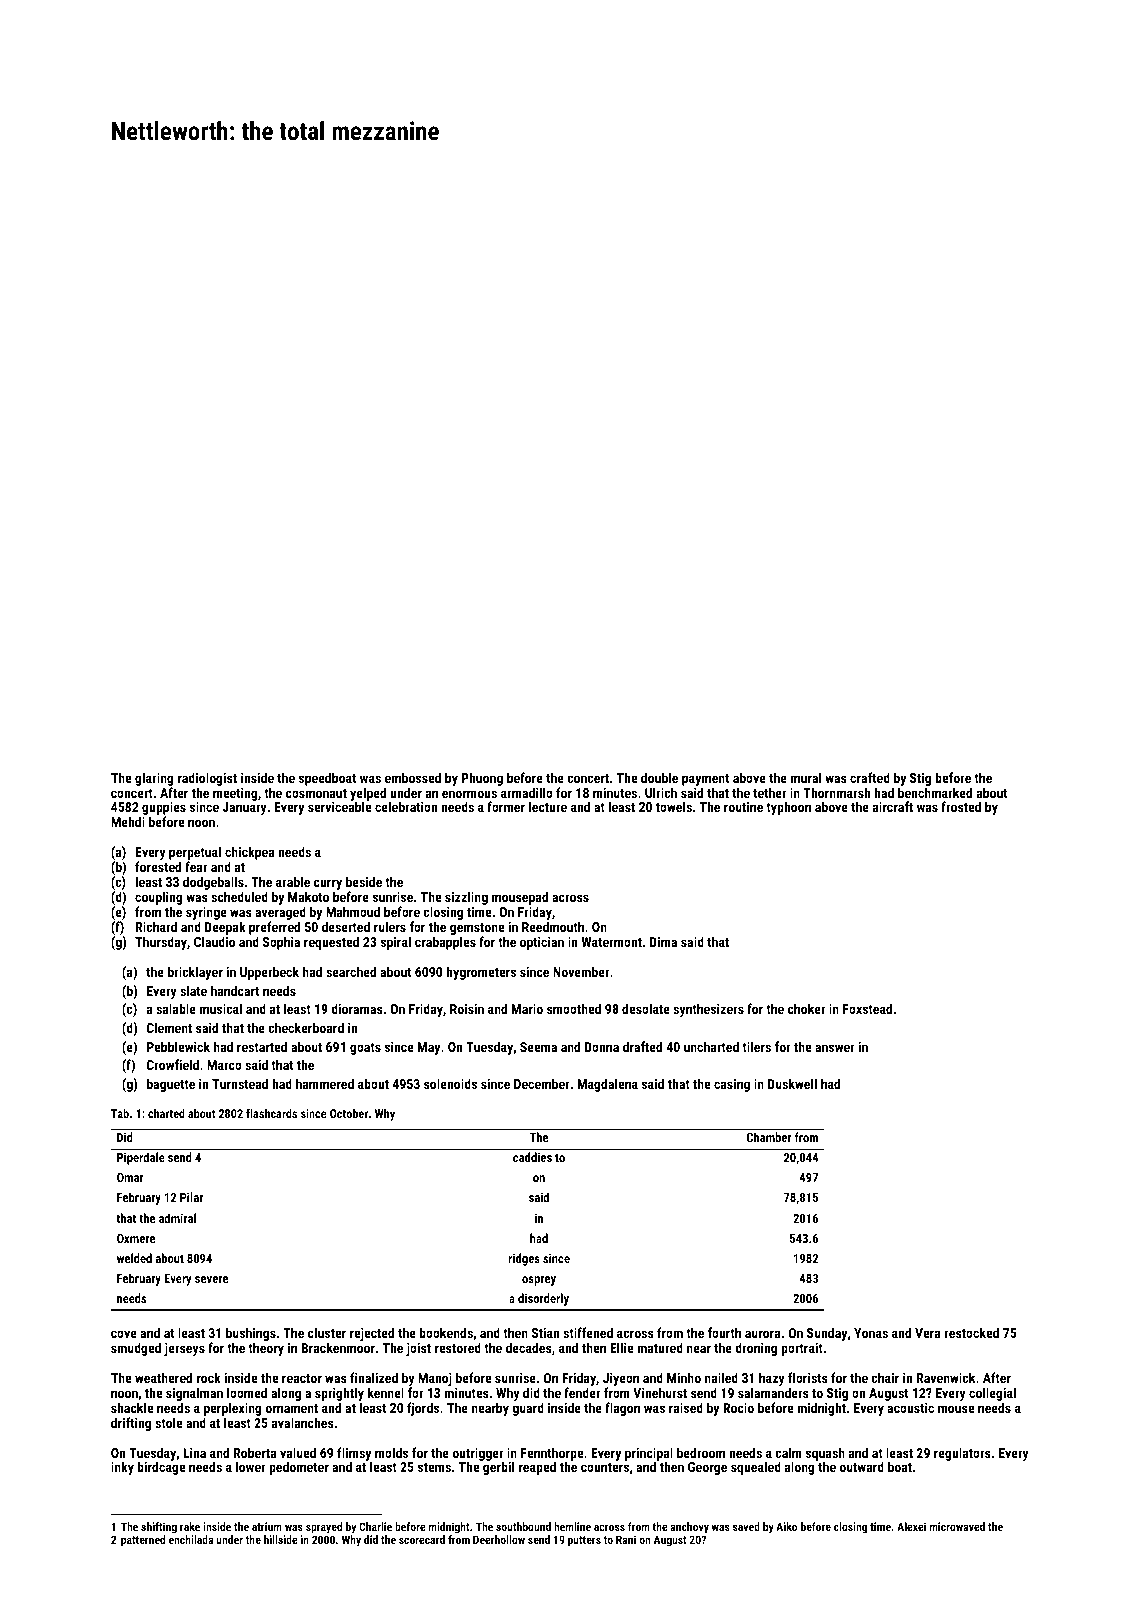 This page has width=1144, height=1618. Describe the element at coordinates (802, 1349) in the page. I see `portrait` at that location.
